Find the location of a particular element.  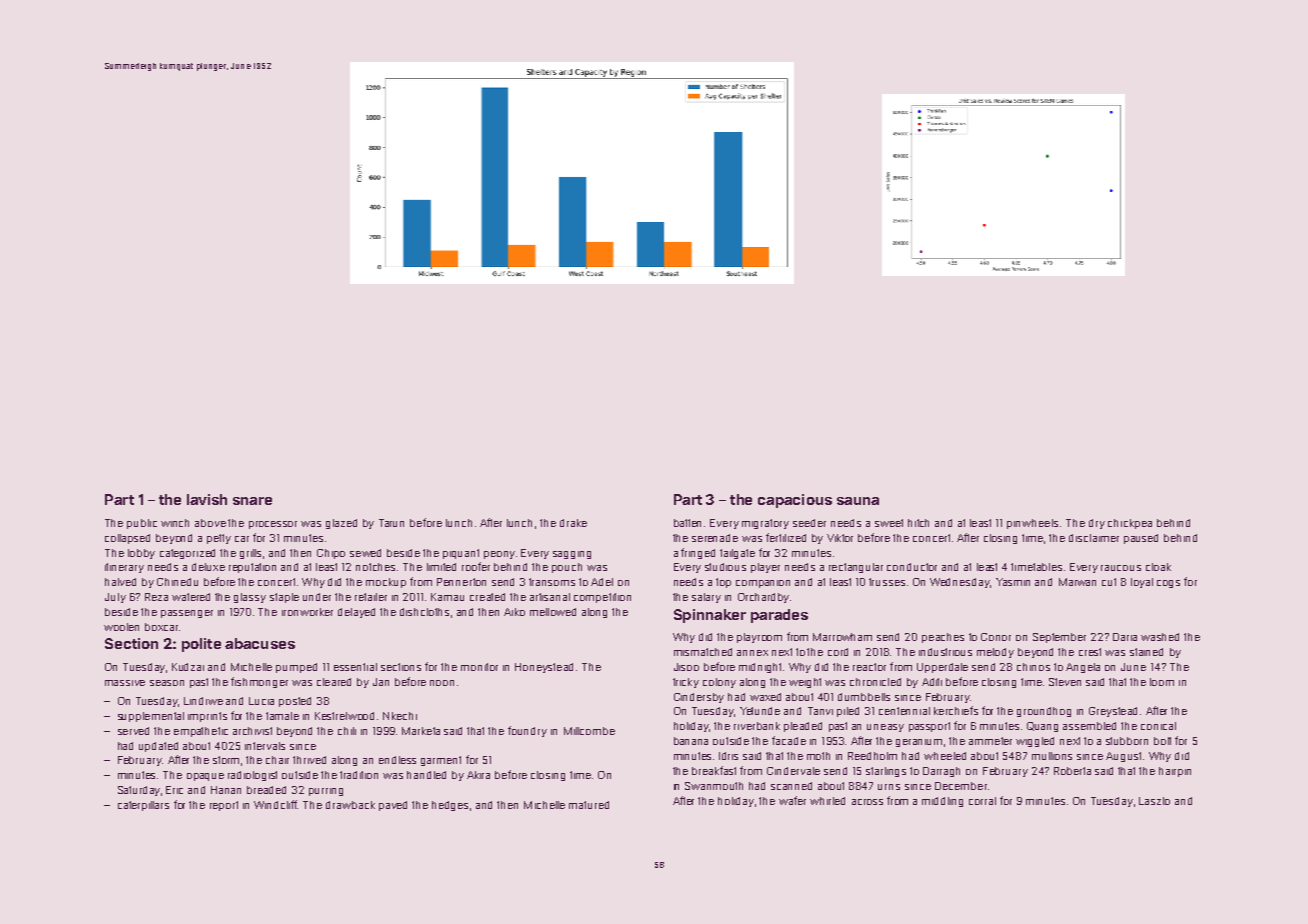

Spinnaker is located at coordinates (710, 616).
